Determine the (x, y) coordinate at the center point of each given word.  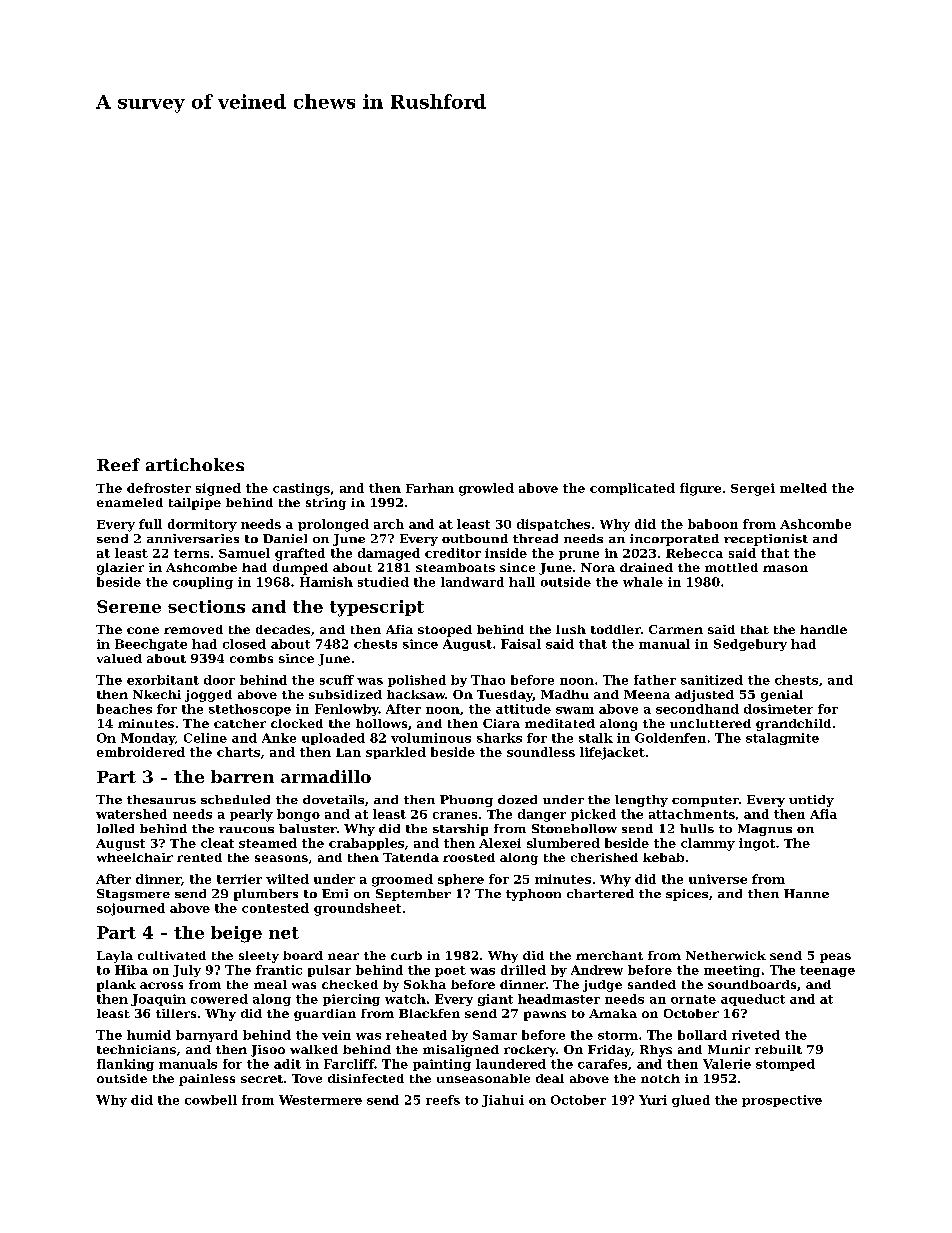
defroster (159, 488)
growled (486, 489)
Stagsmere (133, 895)
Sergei (753, 489)
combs (251, 658)
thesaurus (161, 799)
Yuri (653, 1100)
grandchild (793, 725)
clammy (708, 844)
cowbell (211, 1100)
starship (460, 830)
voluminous (431, 738)
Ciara (501, 723)
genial (782, 696)
